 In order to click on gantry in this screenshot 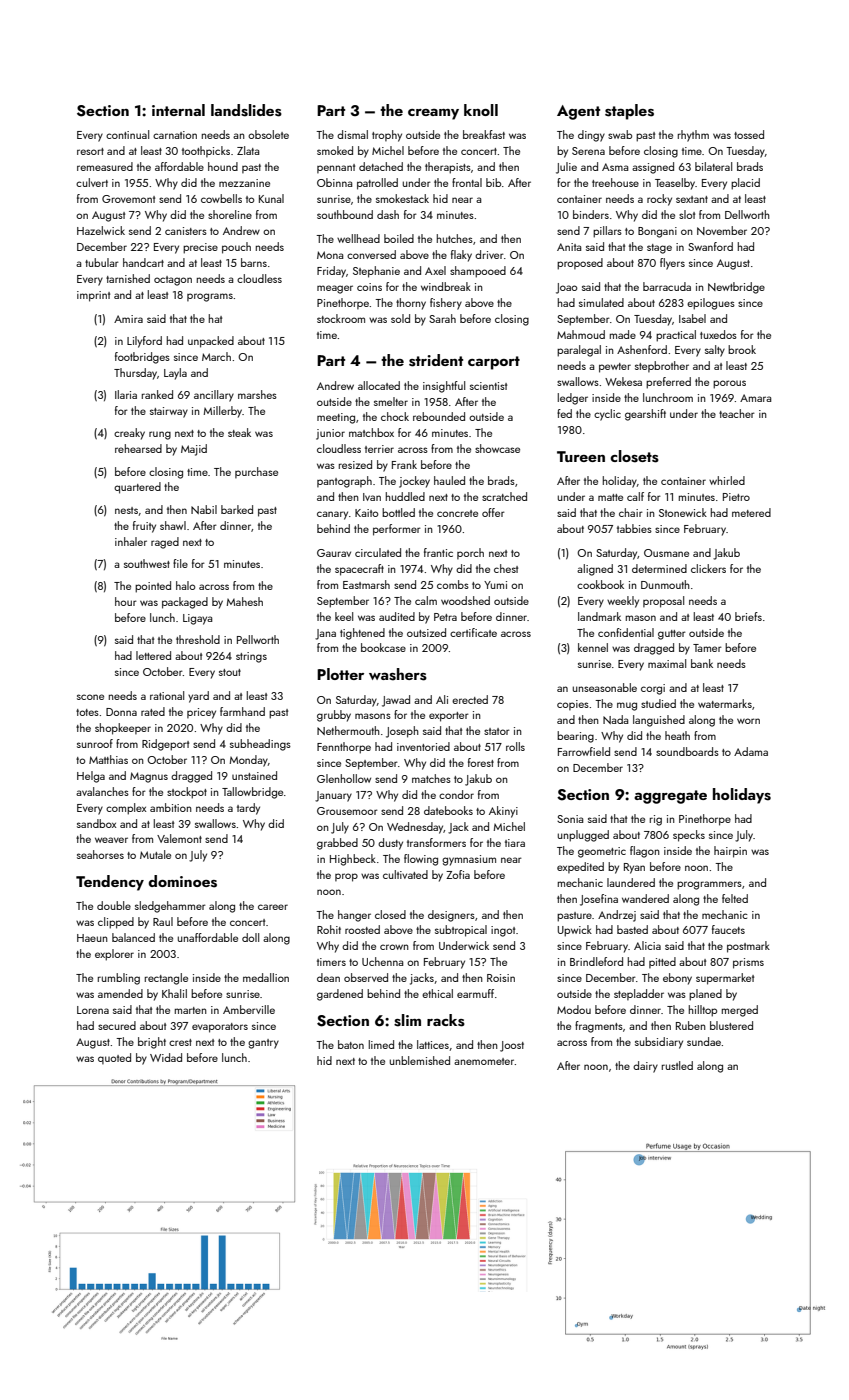, I will do `click(263, 1044)`.
